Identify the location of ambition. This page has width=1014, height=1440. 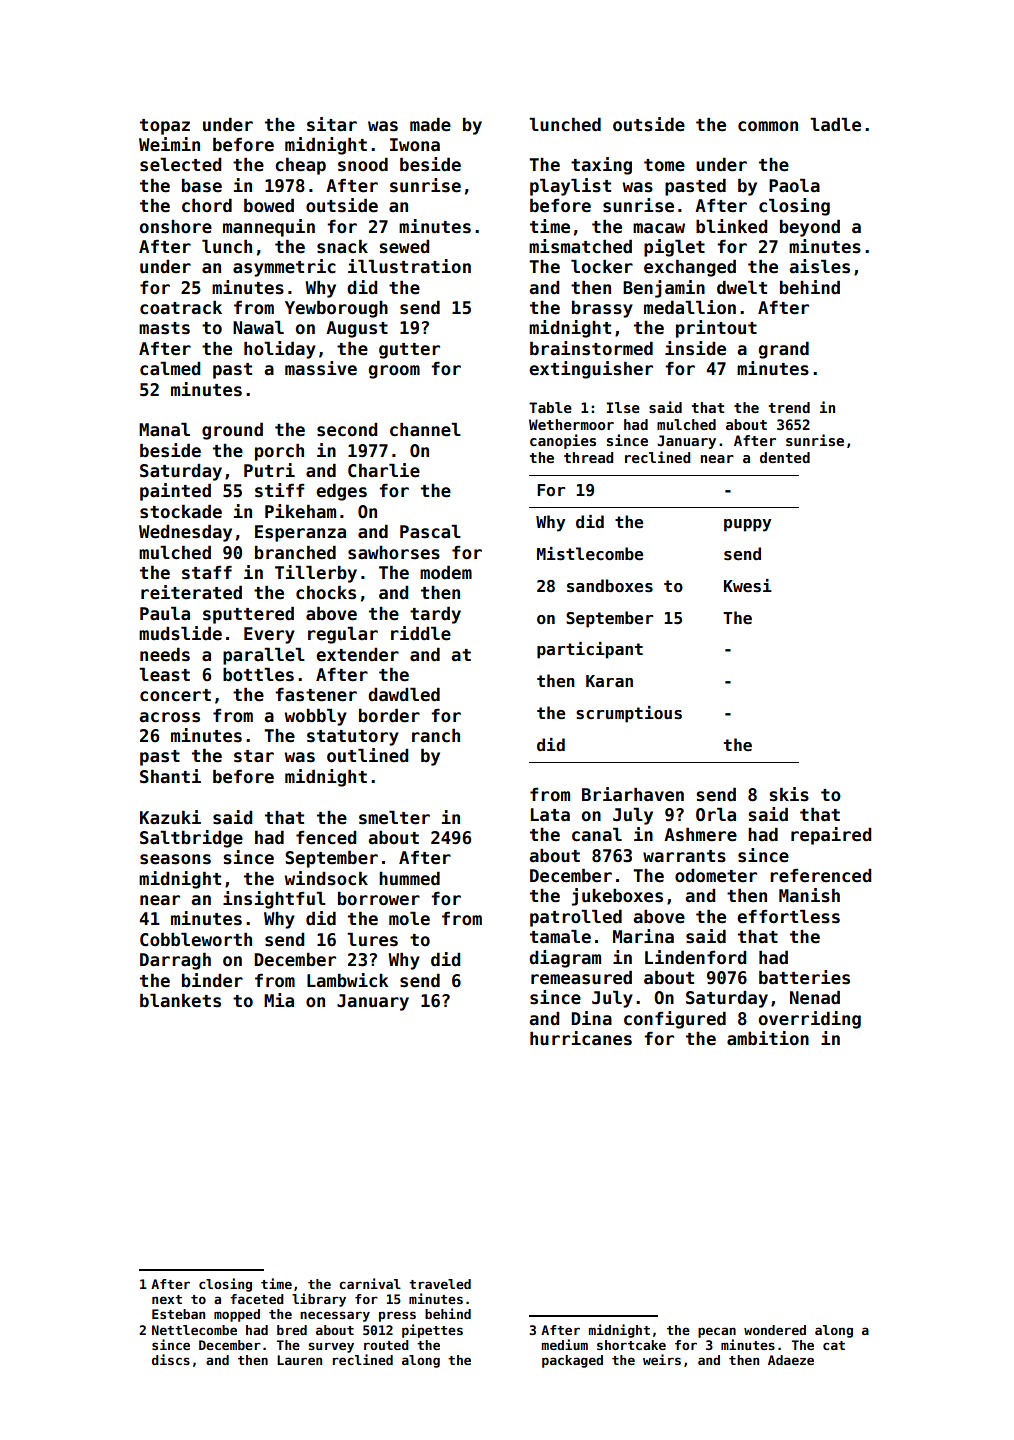
(768, 1038).
